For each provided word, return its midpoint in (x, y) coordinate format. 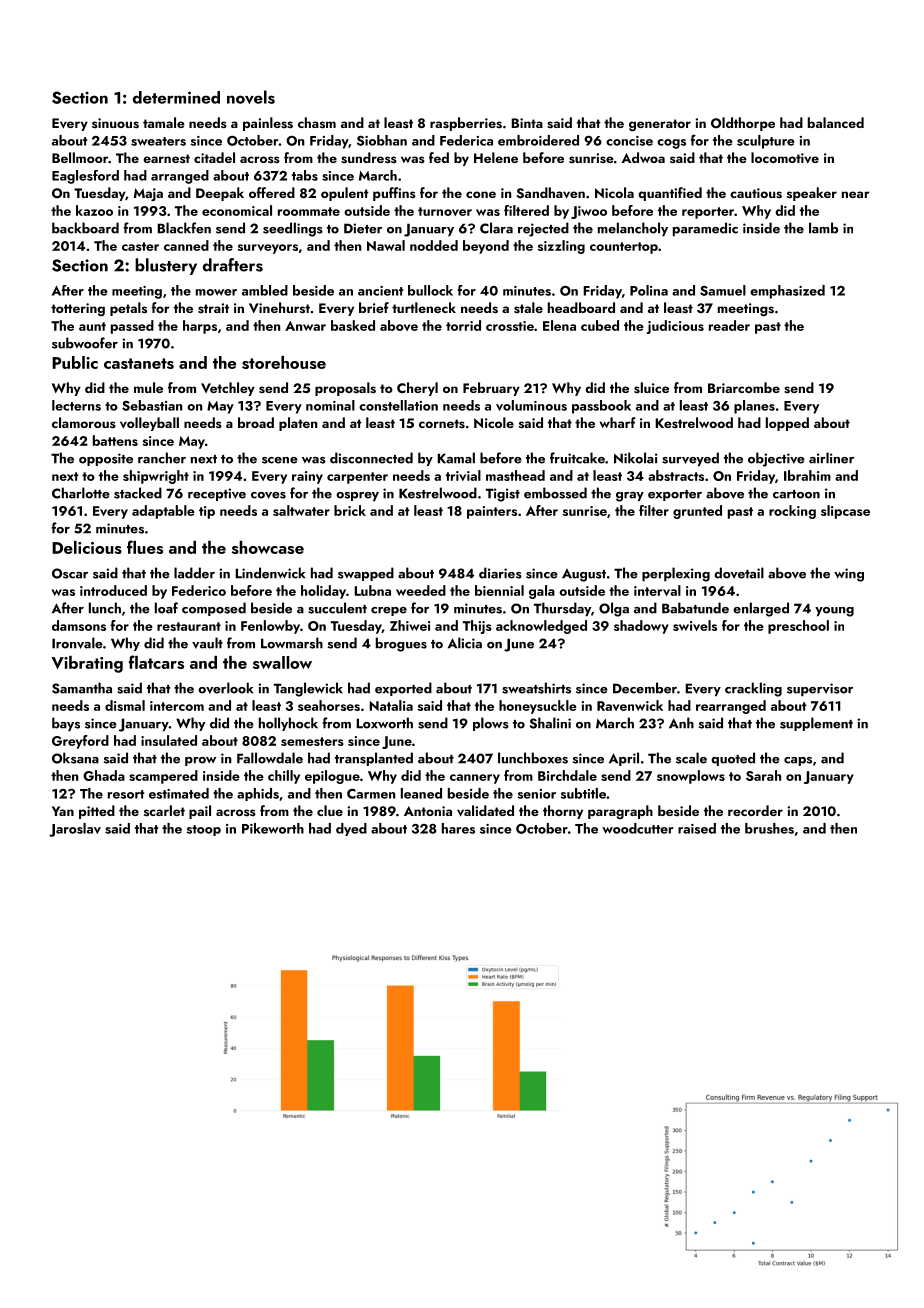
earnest (166, 158)
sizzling (561, 247)
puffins (394, 194)
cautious (756, 193)
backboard (85, 228)
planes (754, 407)
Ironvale (77, 643)
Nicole (494, 422)
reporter (708, 213)
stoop (204, 830)
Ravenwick (630, 705)
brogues (401, 644)
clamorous (84, 422)
